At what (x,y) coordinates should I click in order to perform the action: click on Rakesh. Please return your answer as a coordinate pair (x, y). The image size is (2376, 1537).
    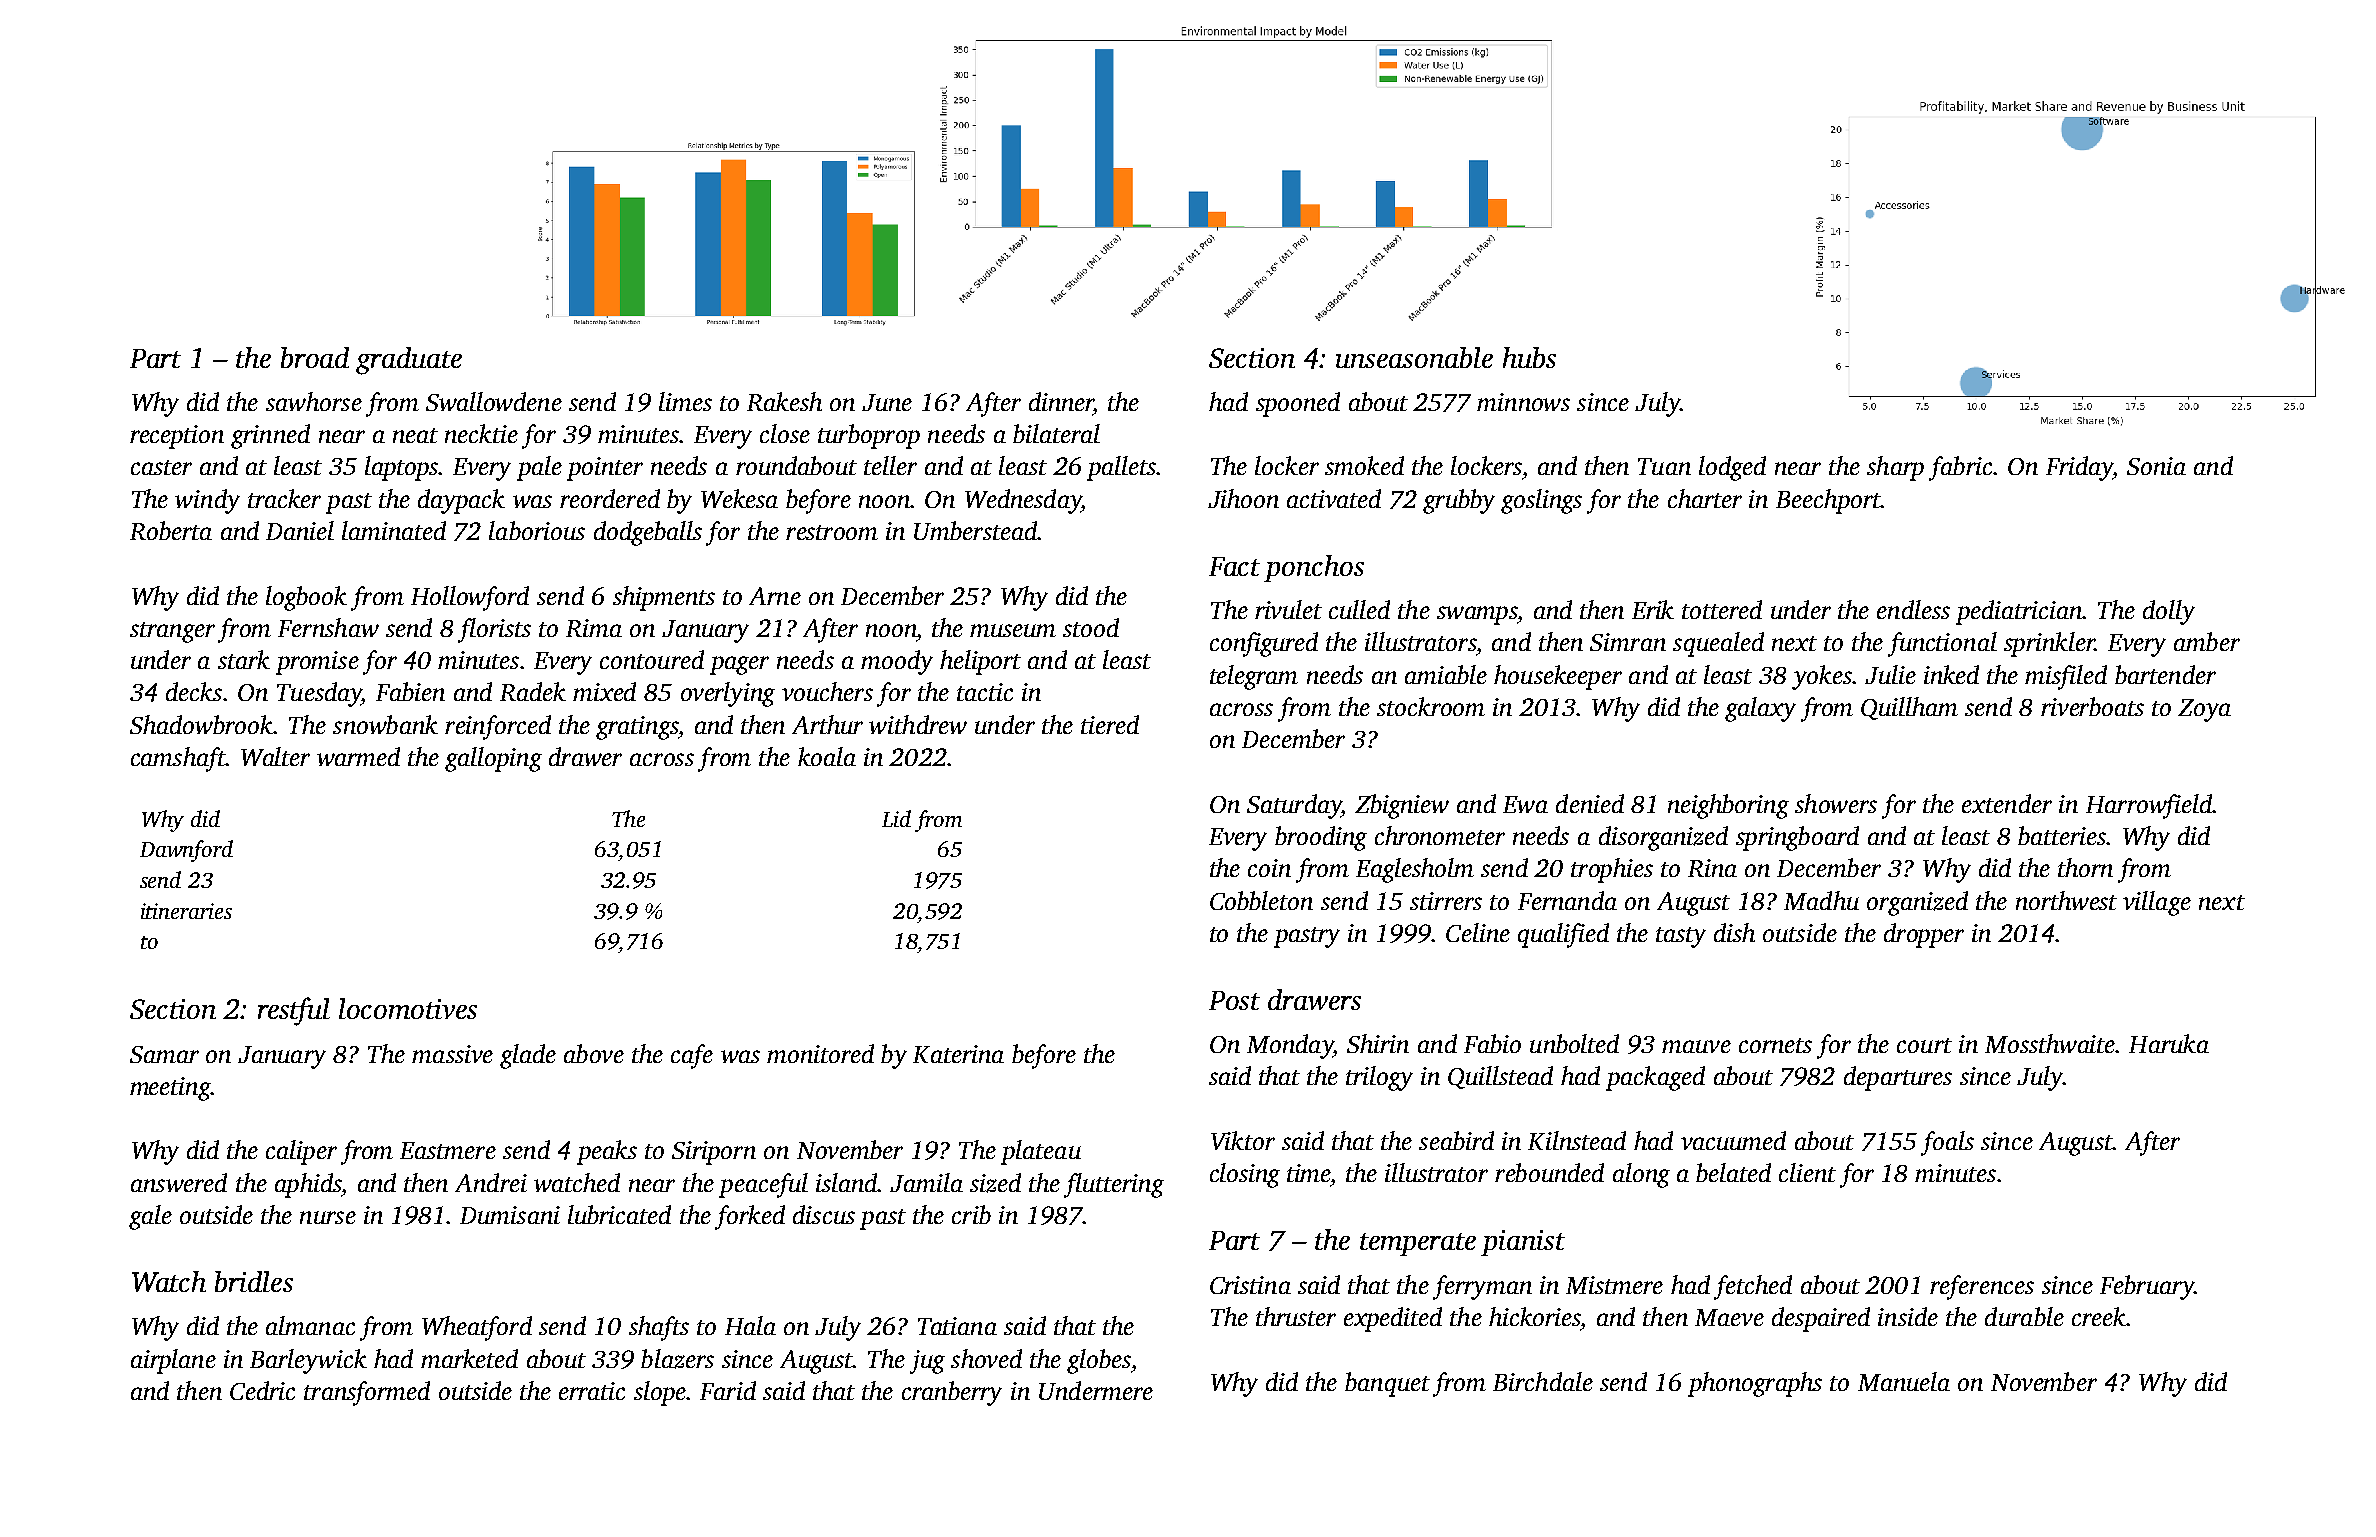
    Looking at the image, I should click on (784, 401).
